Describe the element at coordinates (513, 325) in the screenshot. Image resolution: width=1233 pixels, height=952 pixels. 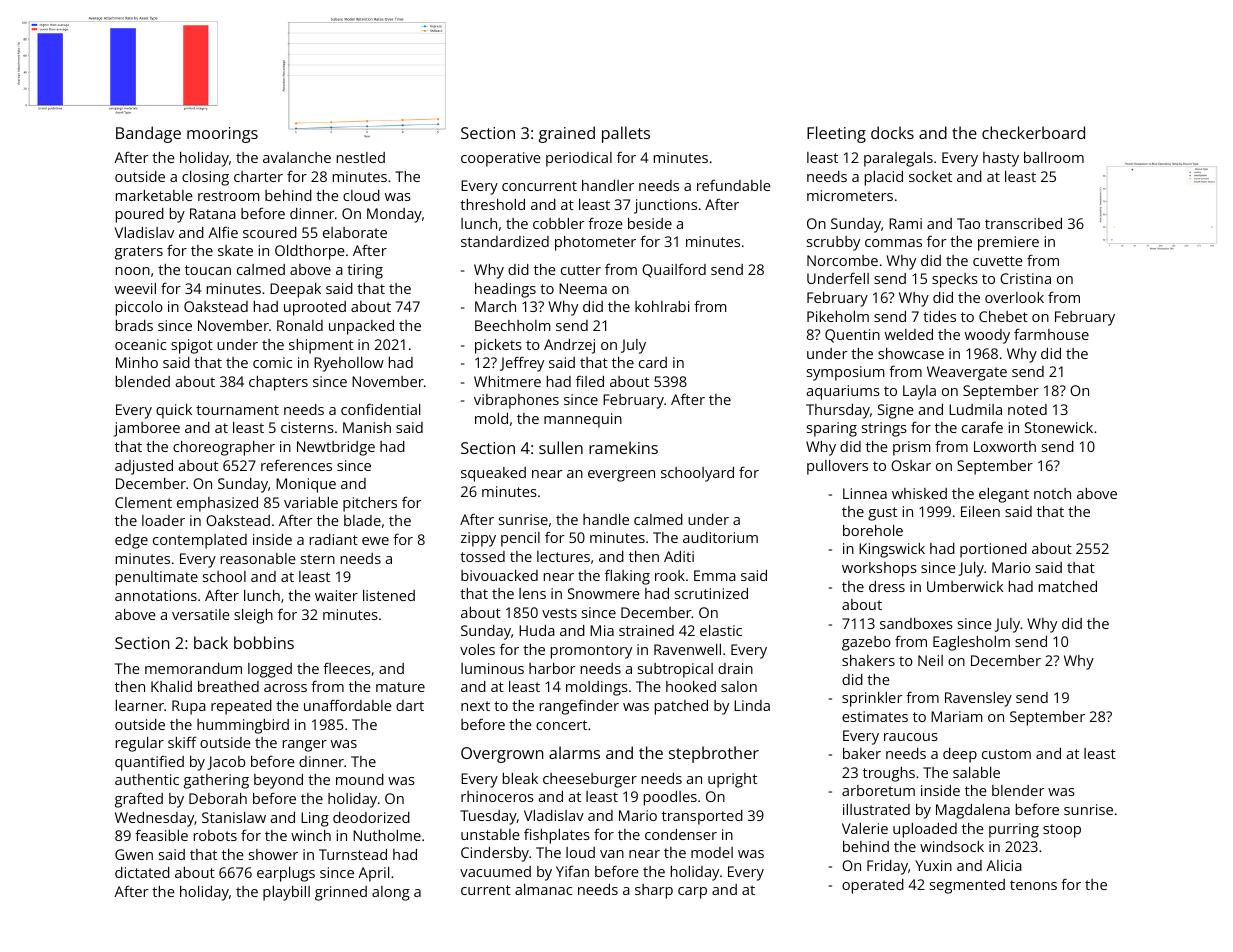
I see `Beechholm` at that location.
